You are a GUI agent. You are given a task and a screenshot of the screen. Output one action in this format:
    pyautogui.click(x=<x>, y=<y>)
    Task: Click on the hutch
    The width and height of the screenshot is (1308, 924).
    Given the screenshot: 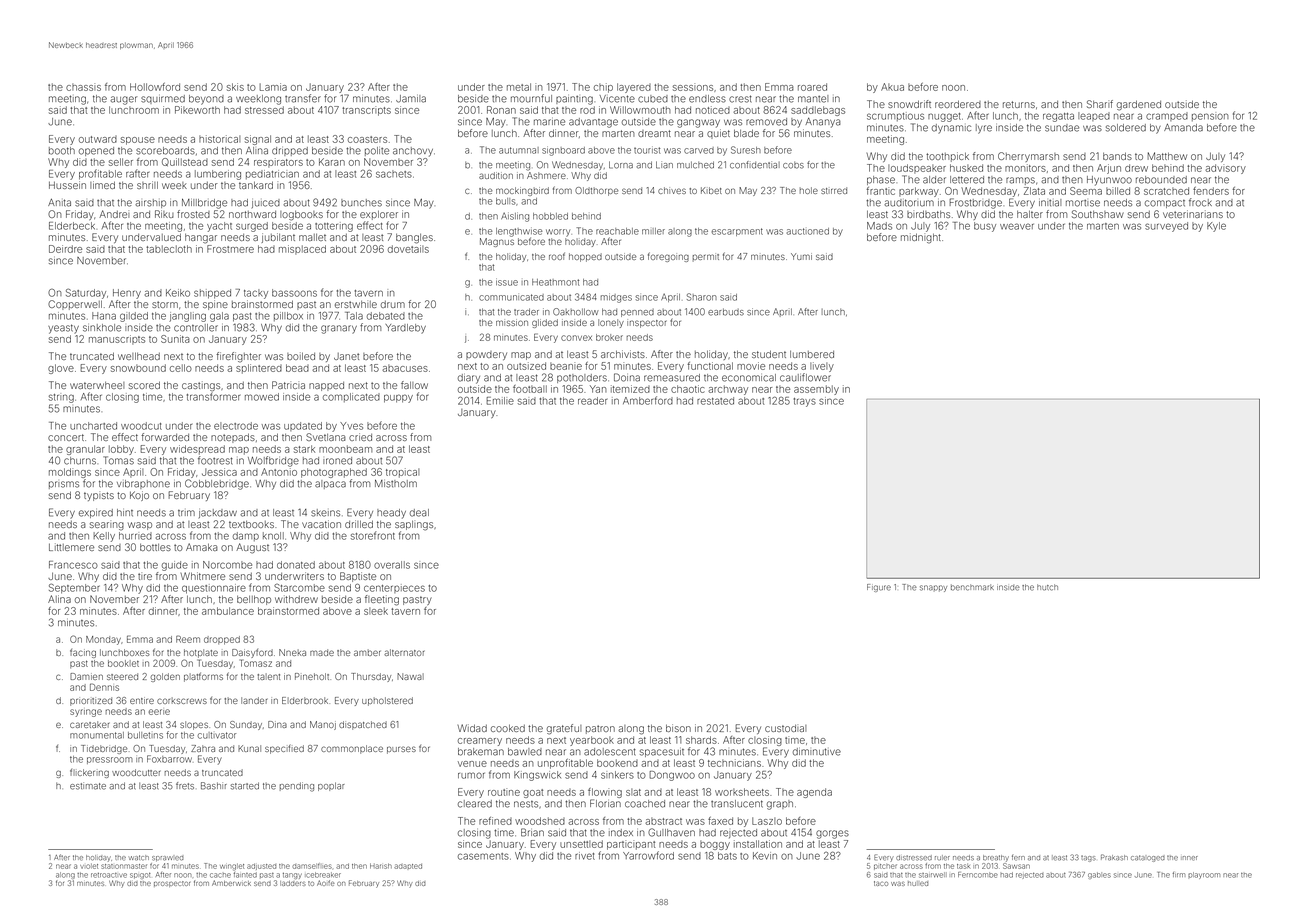 What is the action you would take?
    pyautogui.click(x=1047, y=587)
